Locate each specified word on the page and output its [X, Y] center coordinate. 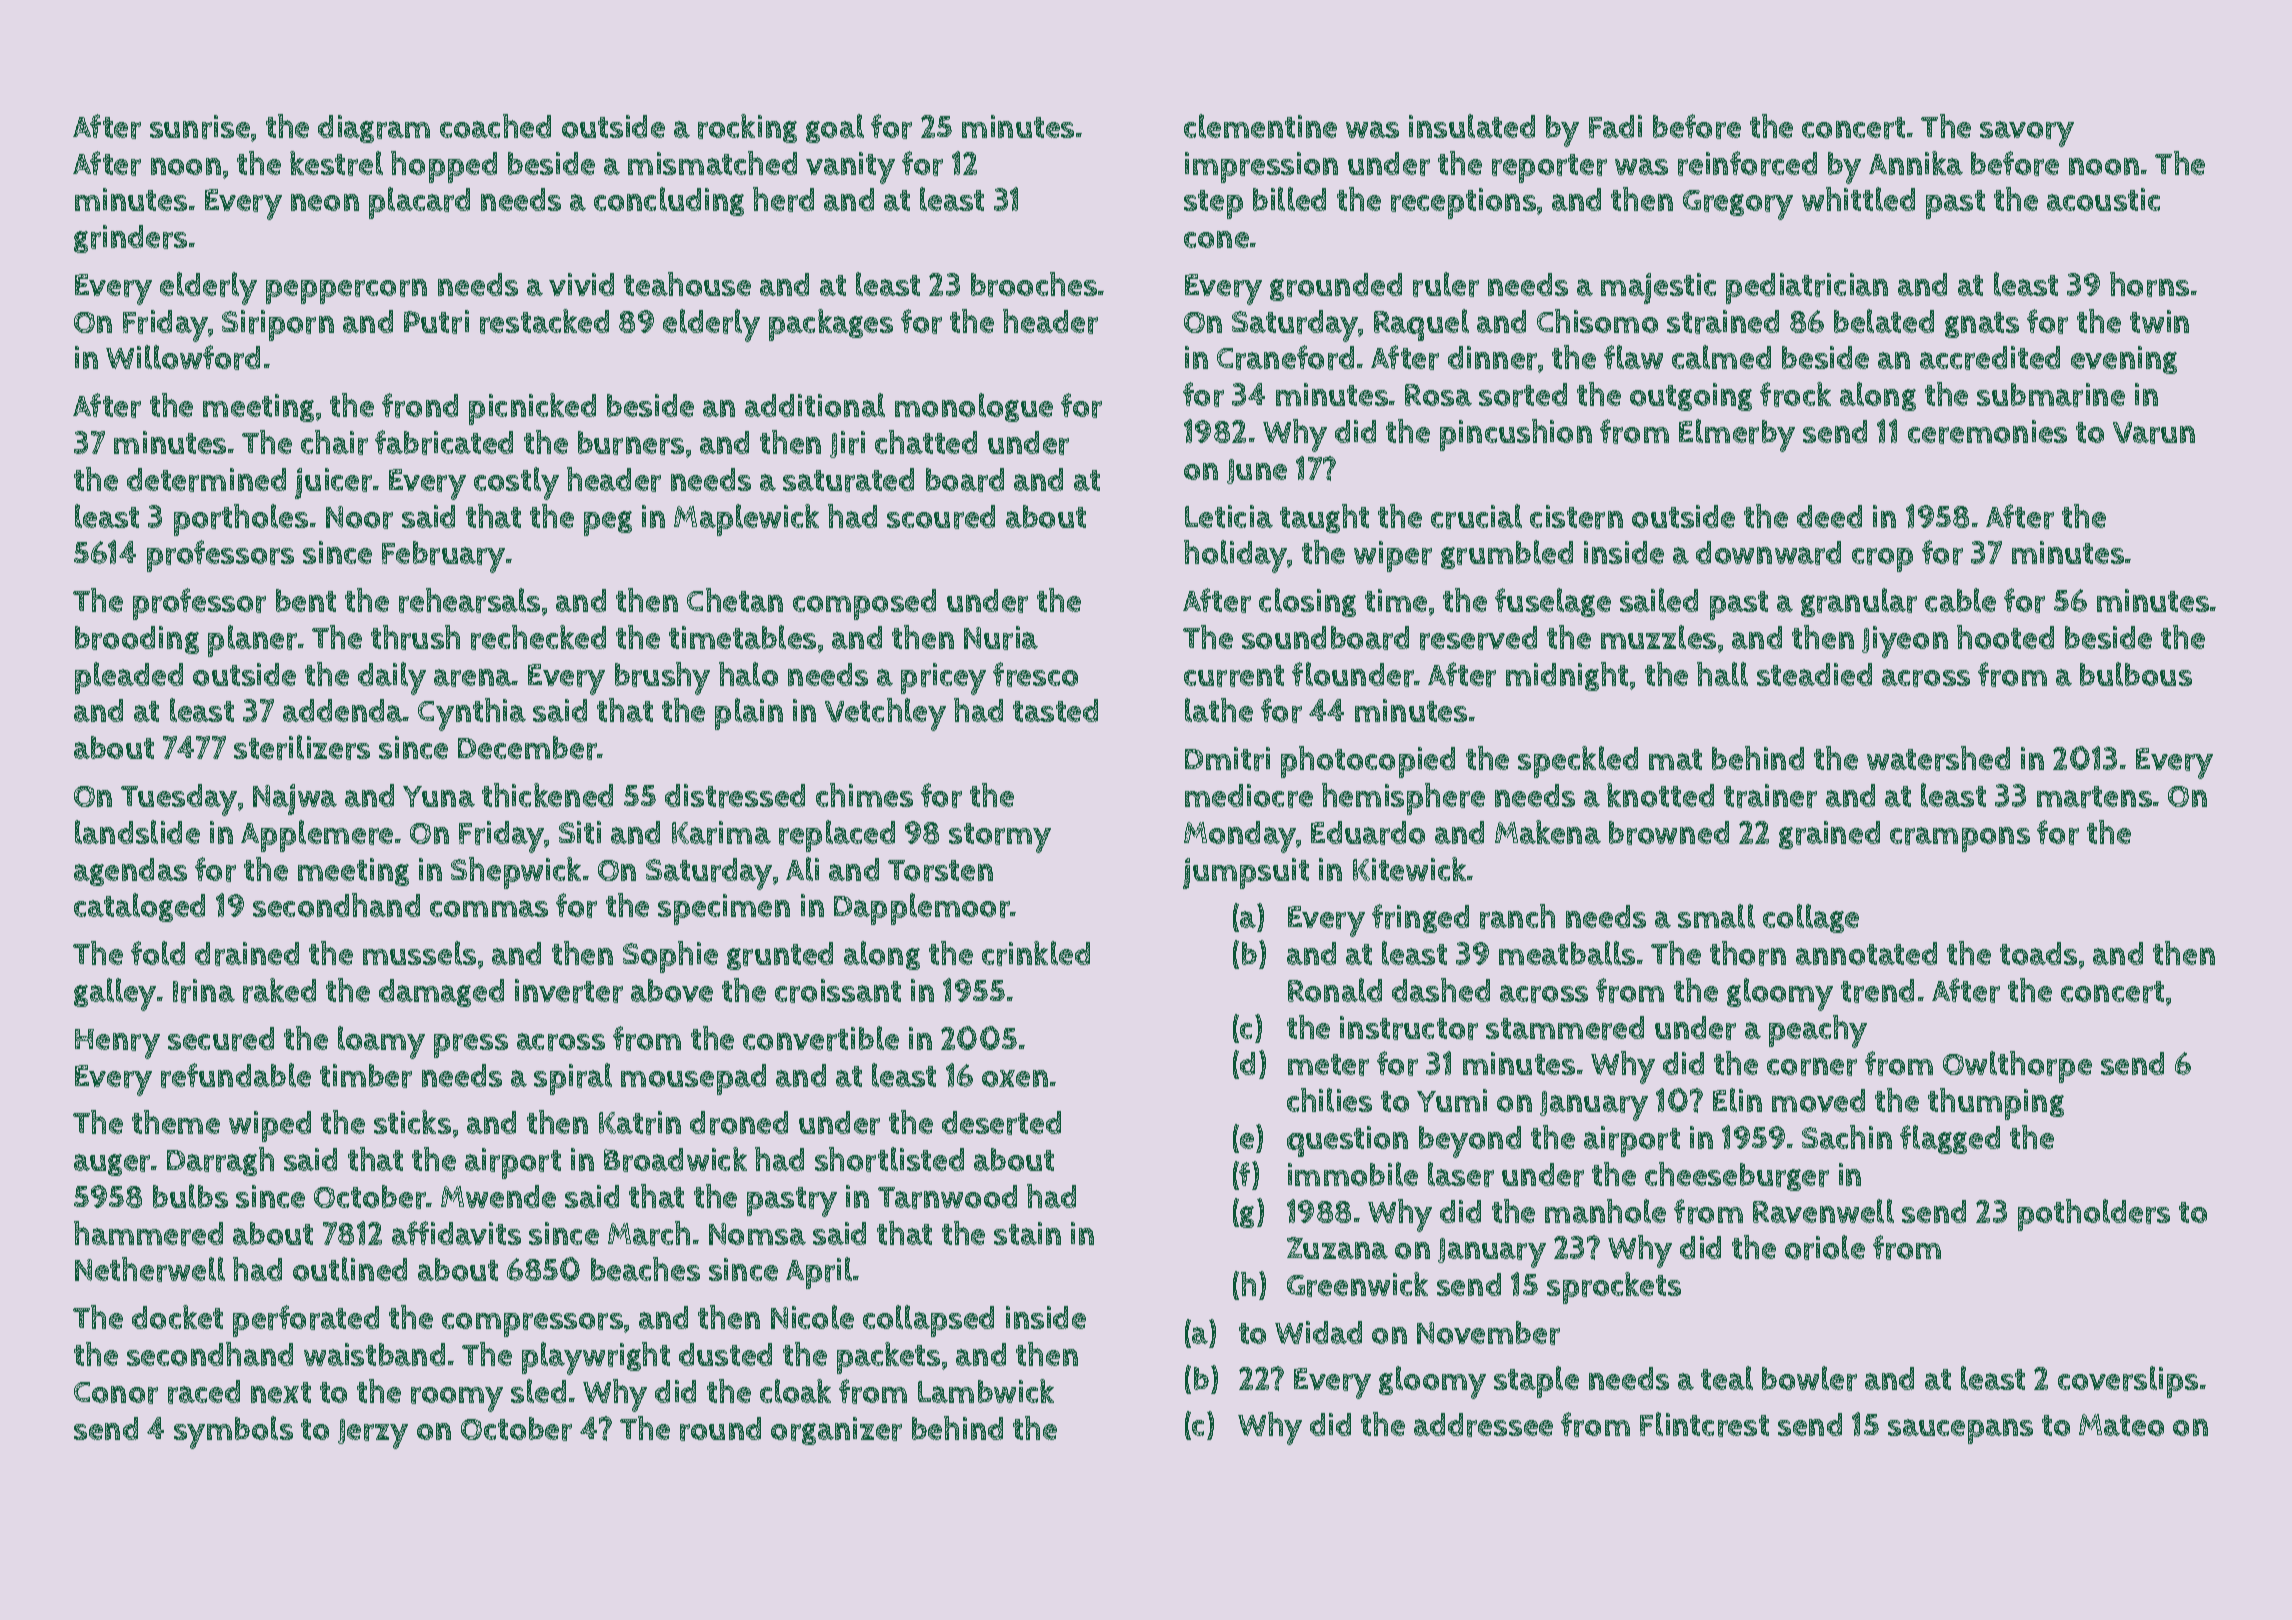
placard [419, 203]
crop [1882, 560]
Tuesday [179, 800]
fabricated [444, 442]
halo [748, 674]
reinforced [1747, 163]
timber [366, 1076]
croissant [838, 991]
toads [2038, 953]
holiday [1236, 556]
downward [1768, 553]
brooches [1034, 284]
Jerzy [373, 1434]
